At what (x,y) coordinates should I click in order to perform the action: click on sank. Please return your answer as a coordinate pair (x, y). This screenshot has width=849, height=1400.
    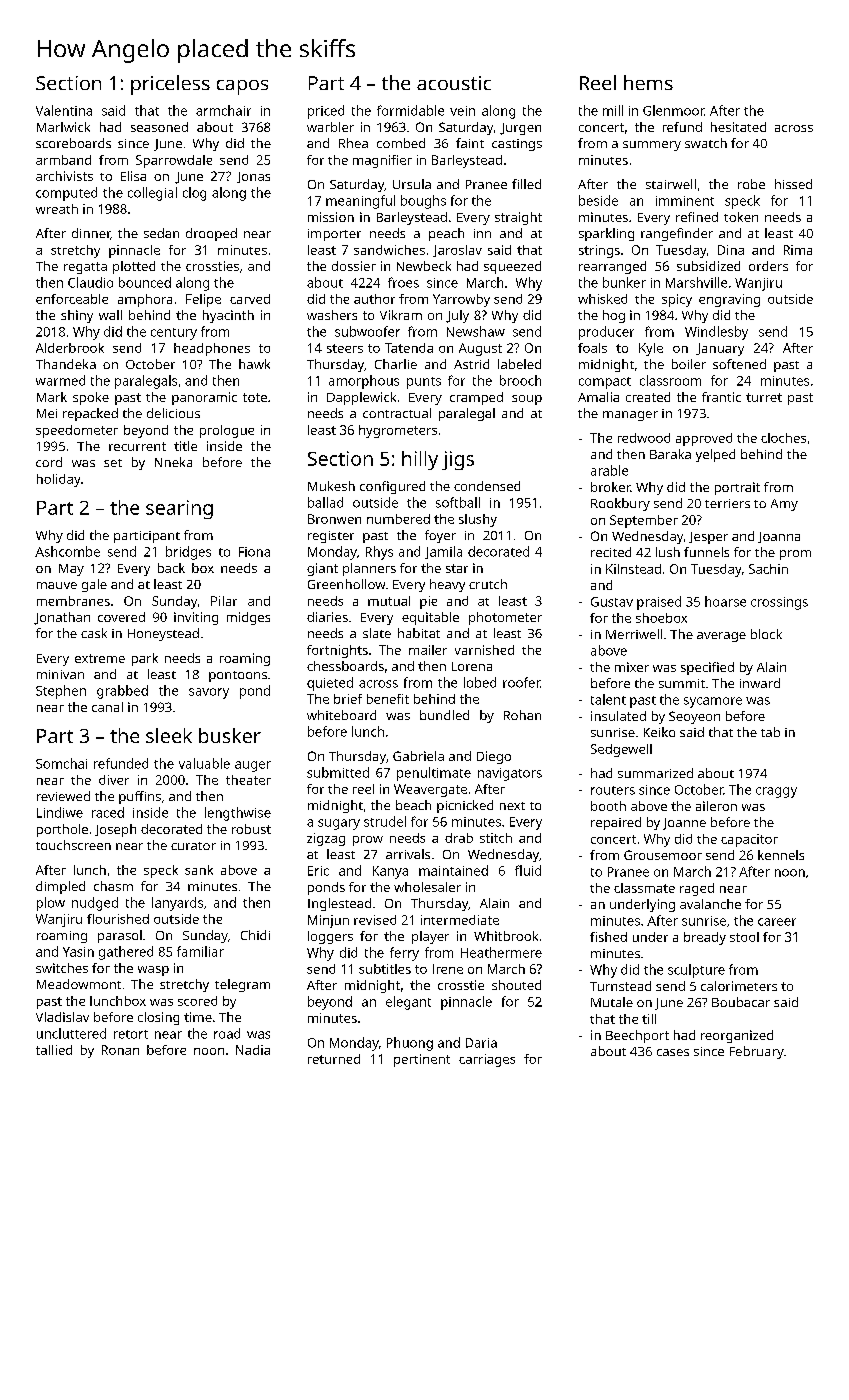
    Looking at the image, I should click on (199, 870).
